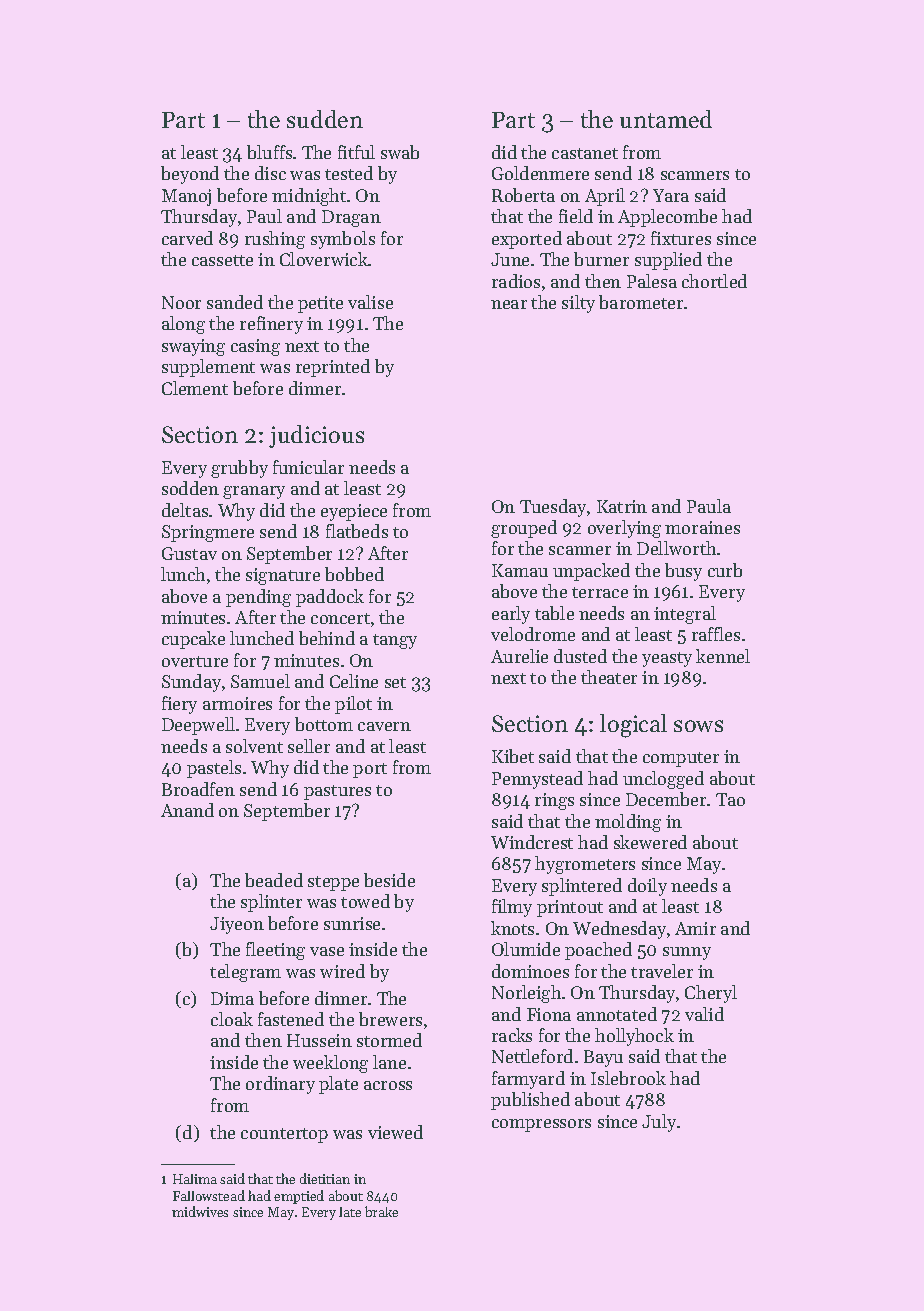  What do you see at coordinates (714, 281) in the screenshot?
I see `chortled` at bounding box center [714, 281].
